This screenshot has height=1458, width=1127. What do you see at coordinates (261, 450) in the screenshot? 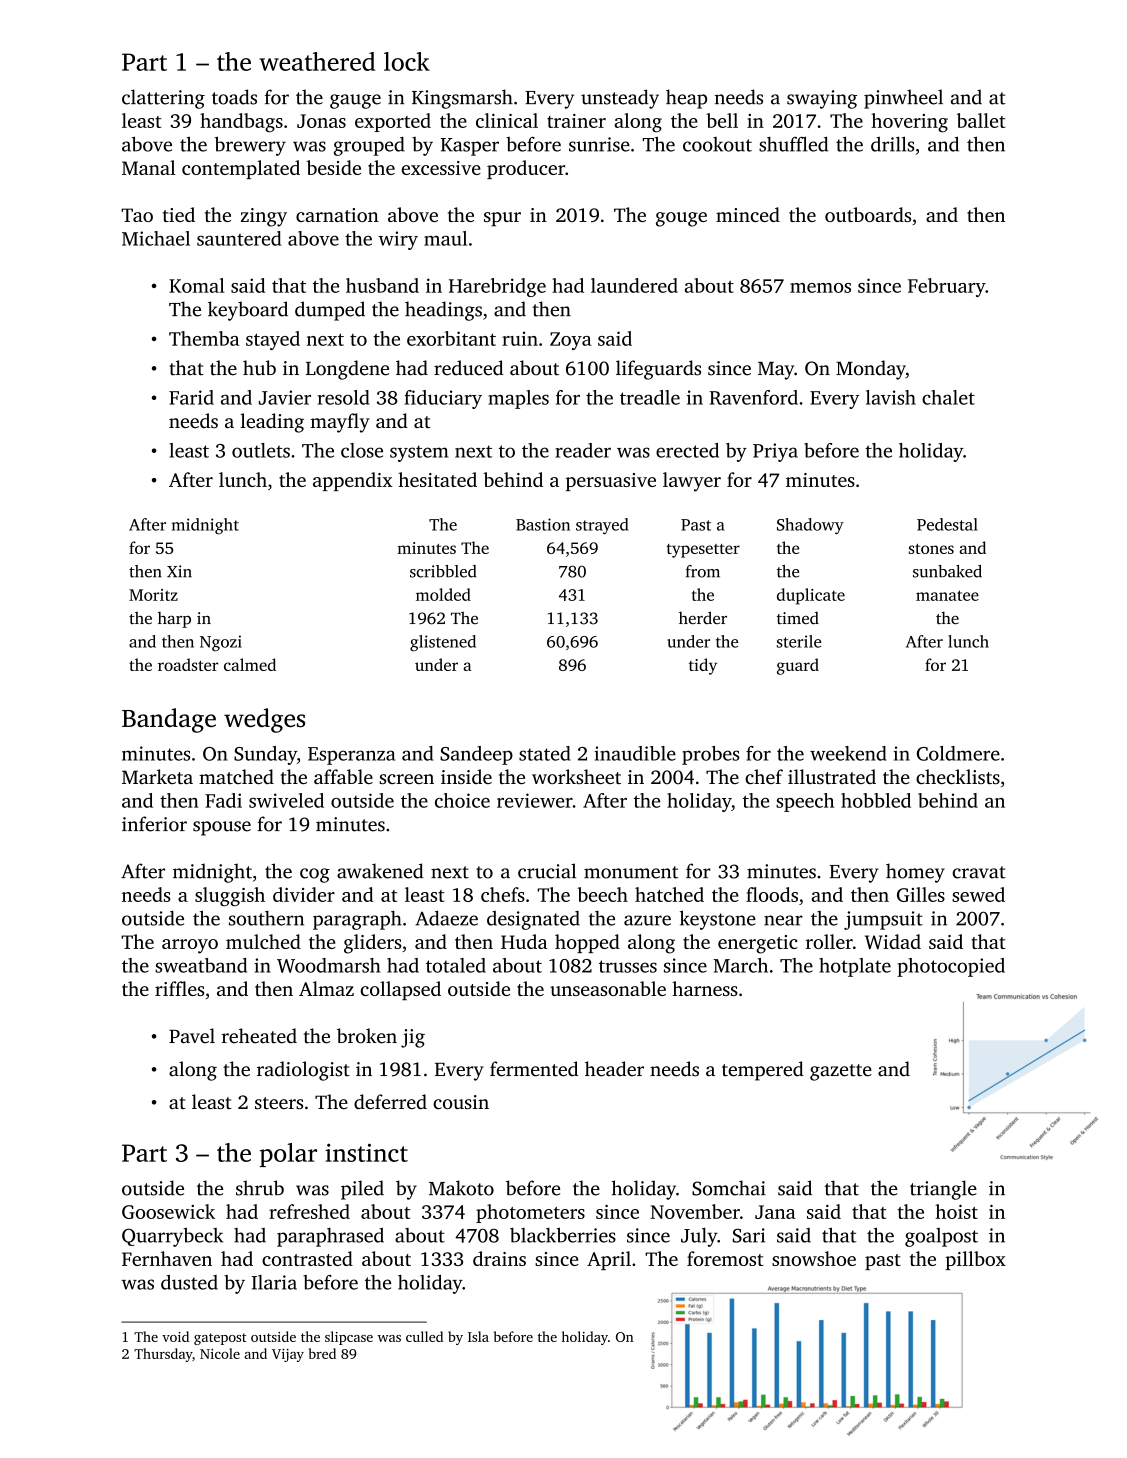
I see `outlets` at bounding box center [261, 450].
